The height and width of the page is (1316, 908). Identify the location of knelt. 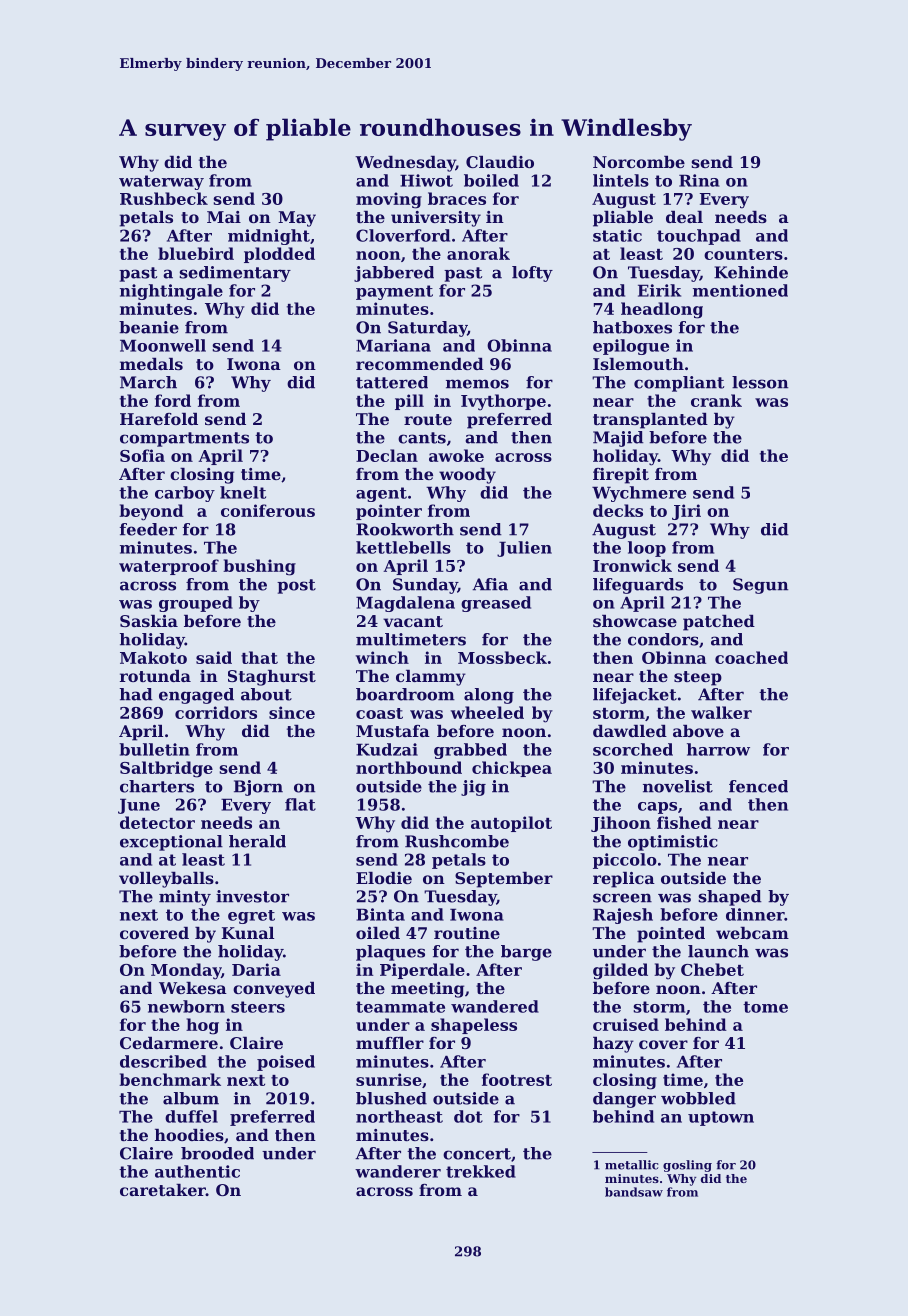
(243, 492).
